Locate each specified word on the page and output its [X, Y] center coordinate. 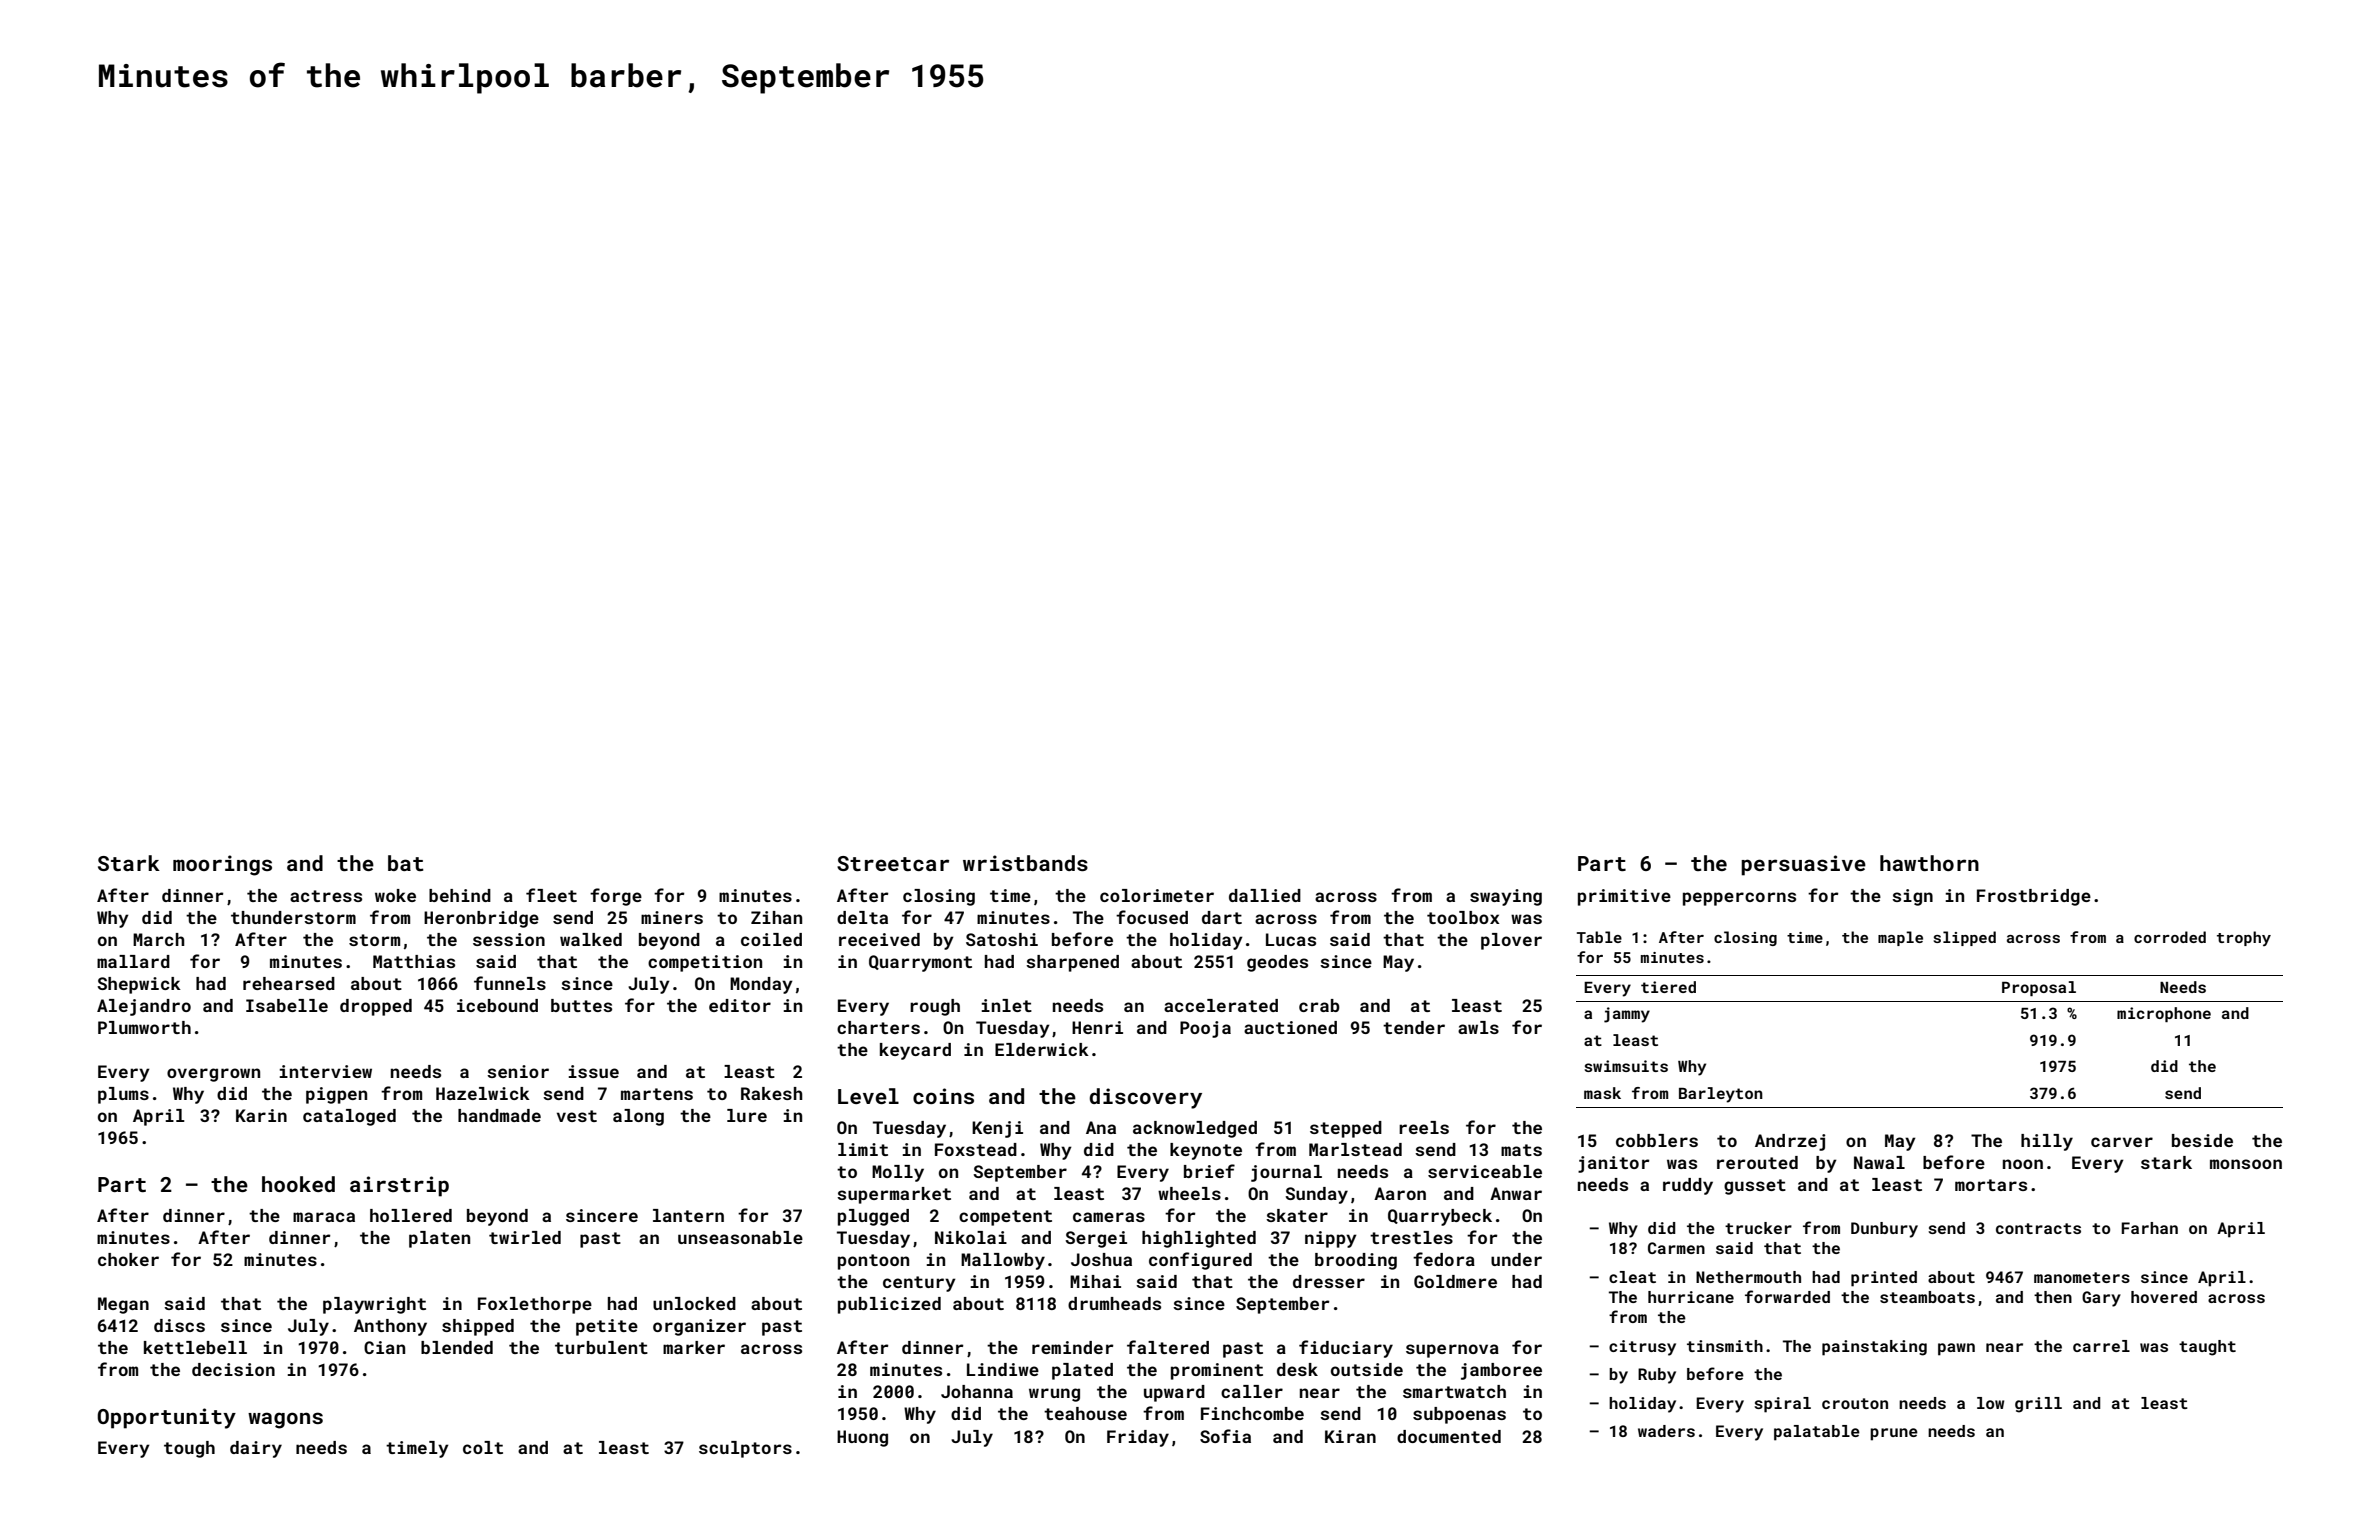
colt [483, 1447]
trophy [2244, 938]
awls [1478, 1027]
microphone [2164, 1014]
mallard [133, 961]
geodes [1277, 963]
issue [593, 1071]
